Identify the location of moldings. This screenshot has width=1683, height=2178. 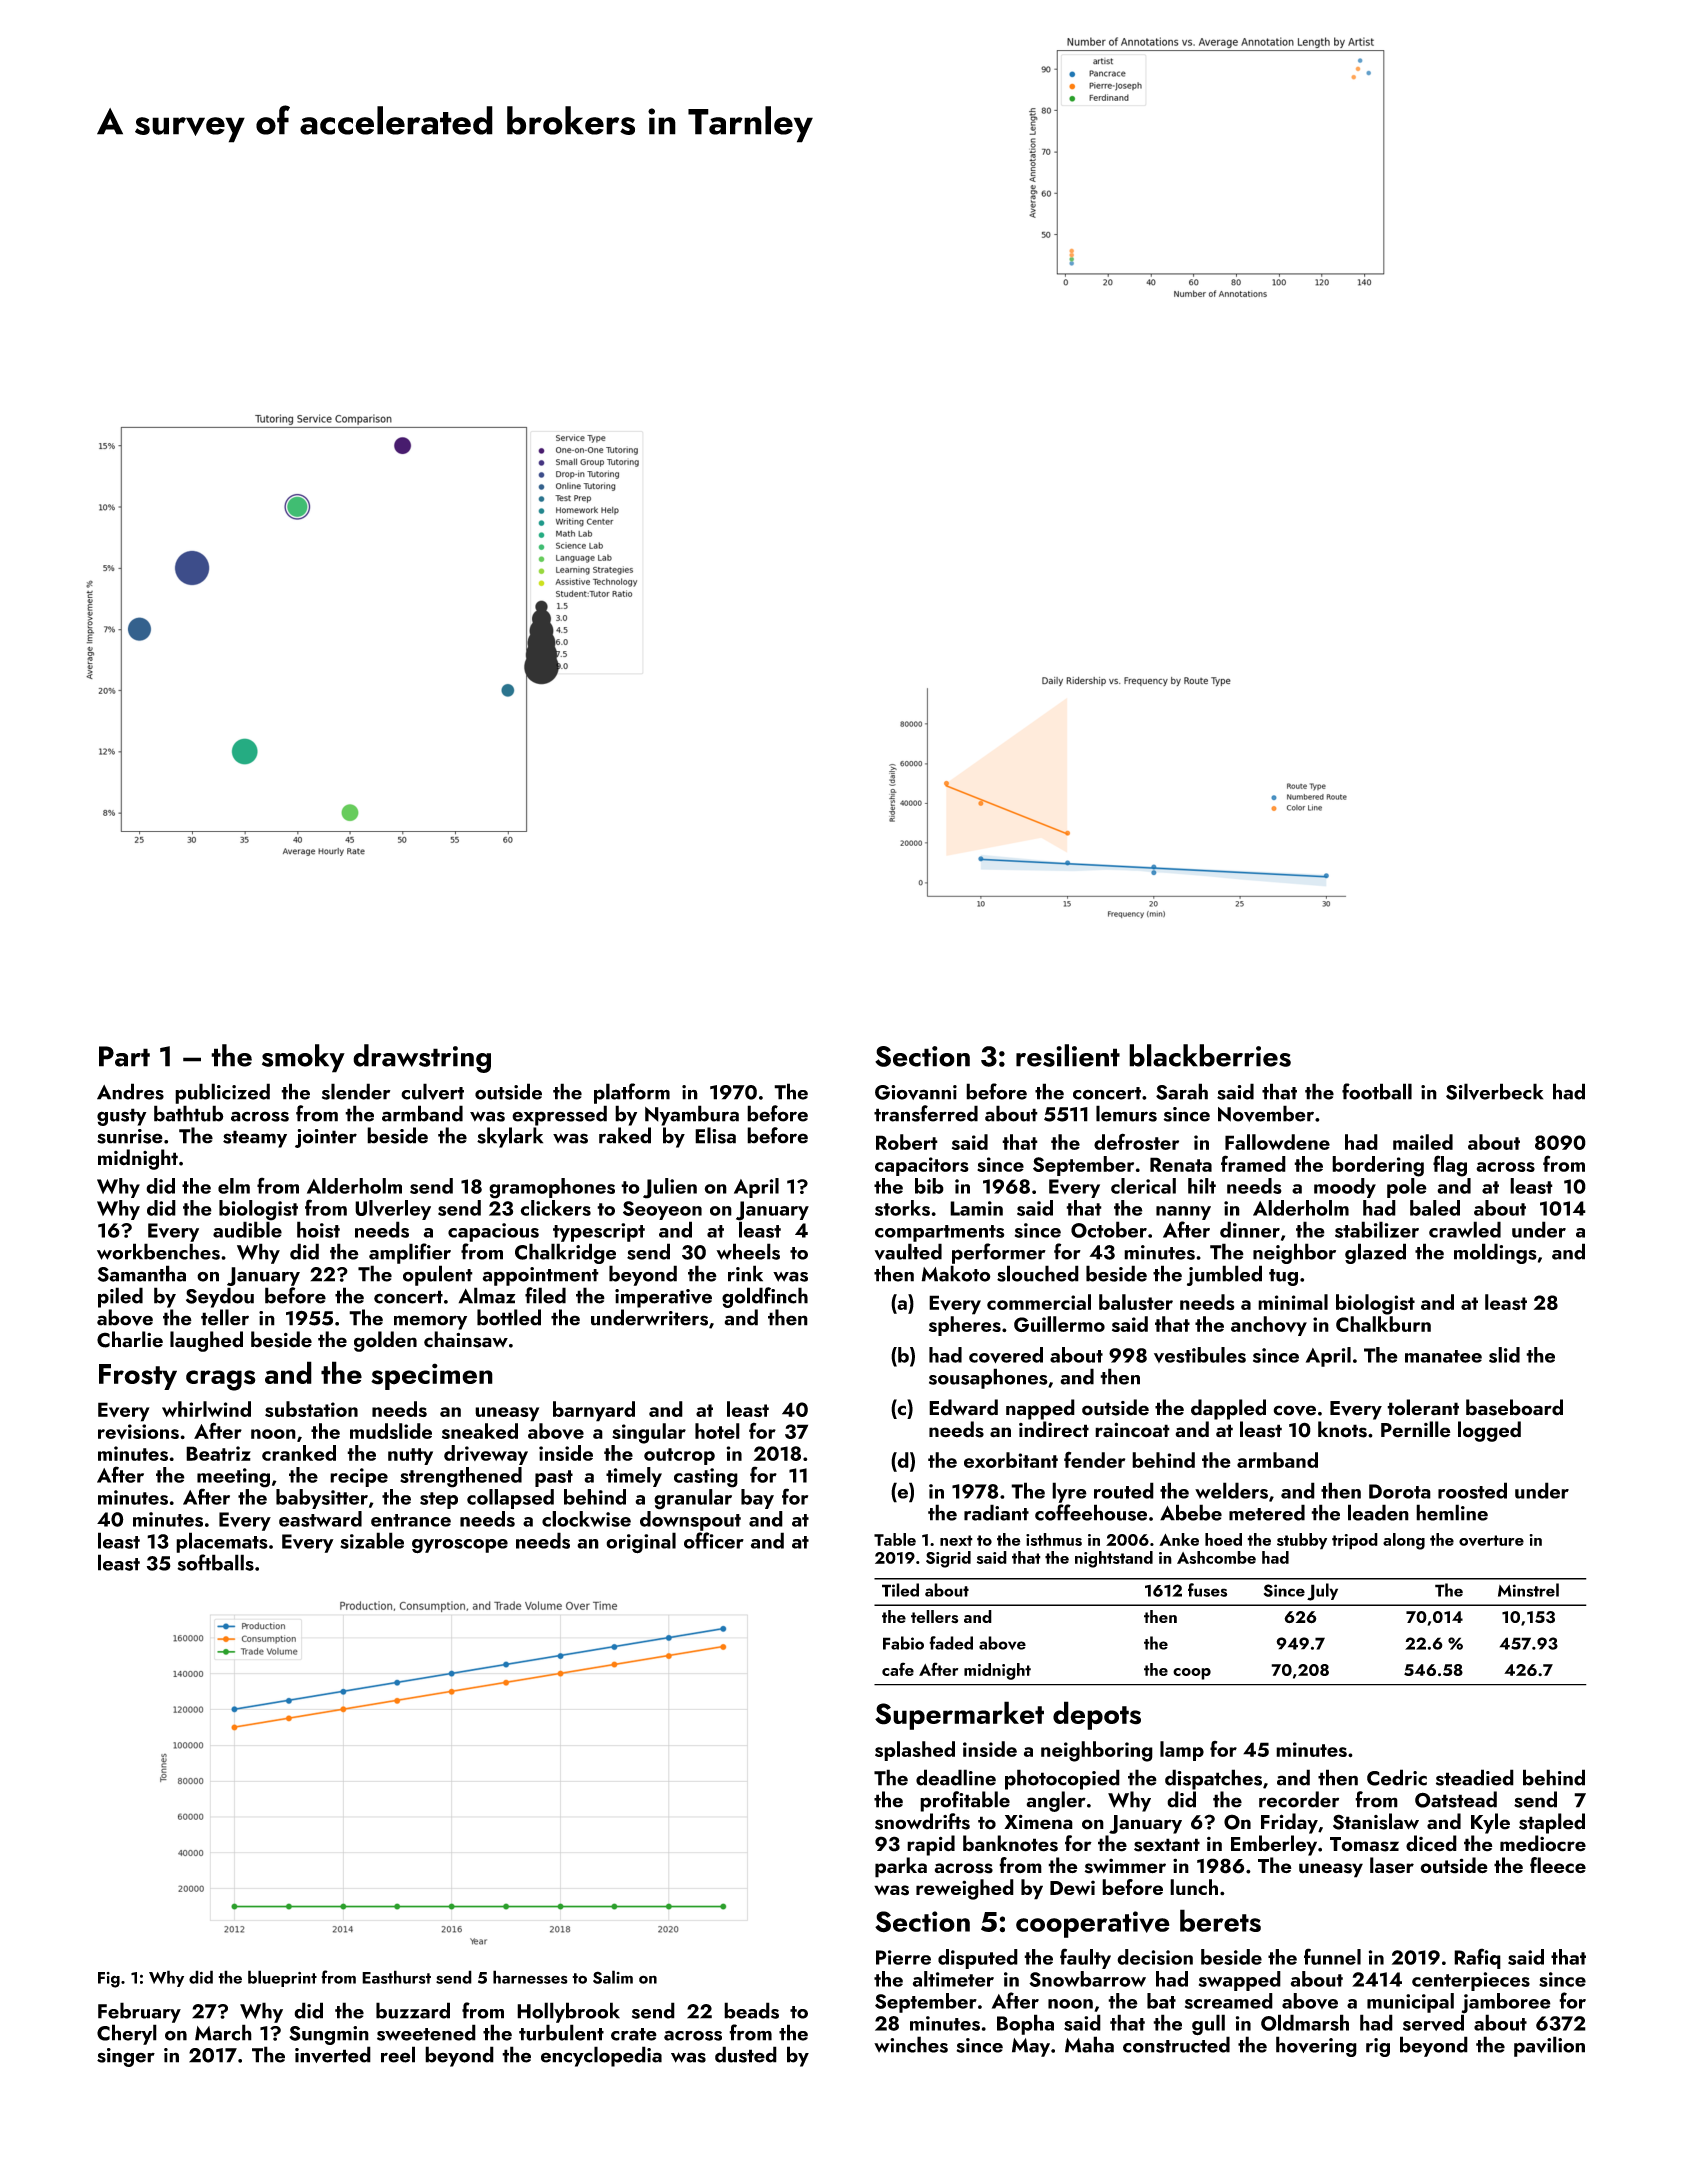
(1495, 1253).
